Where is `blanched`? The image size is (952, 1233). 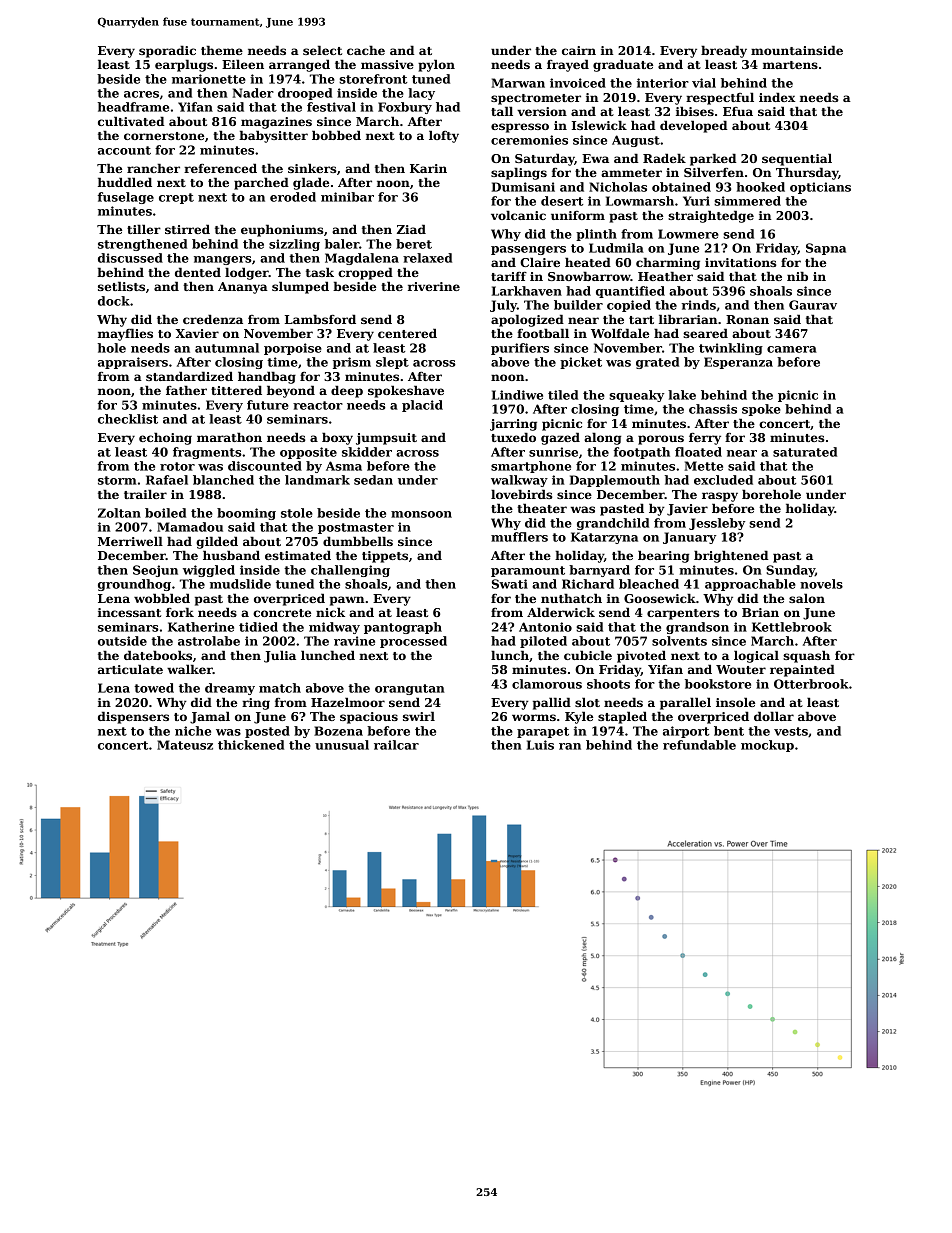
blanched is located at coordinates (223, 480).
